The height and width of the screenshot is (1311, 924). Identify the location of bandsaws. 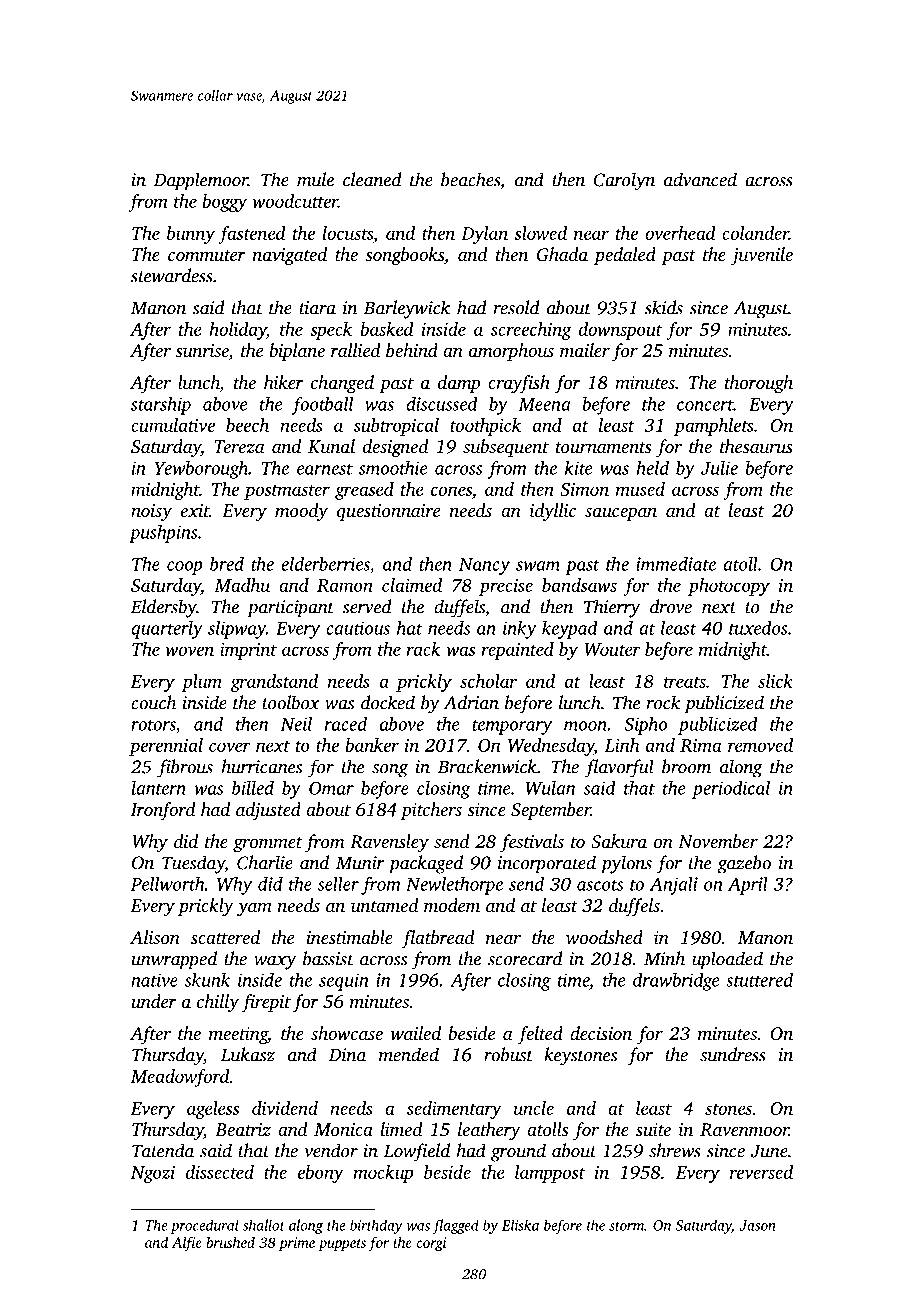
(579, 585).
